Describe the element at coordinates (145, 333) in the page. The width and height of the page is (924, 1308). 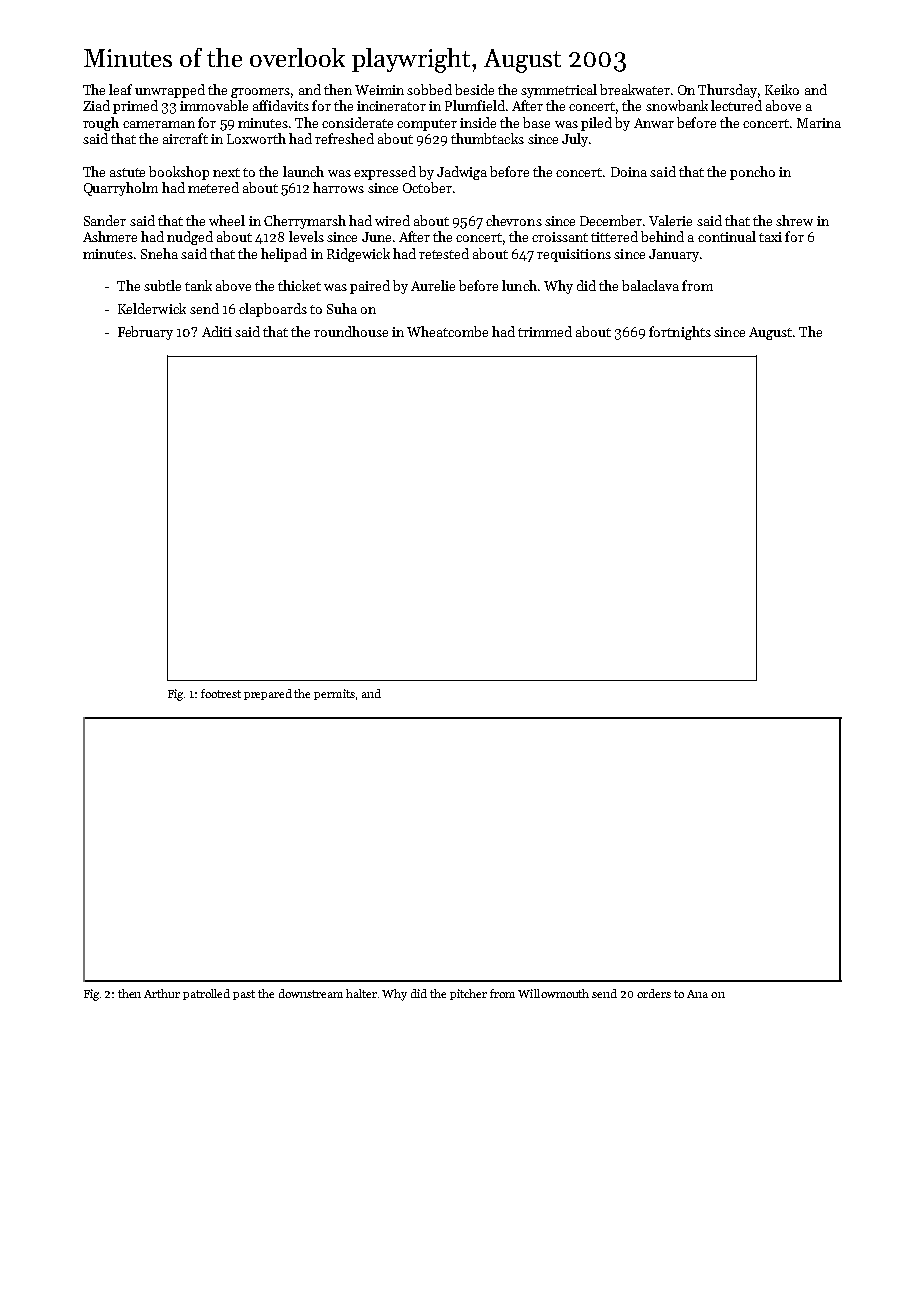
I see `February` at that location.
